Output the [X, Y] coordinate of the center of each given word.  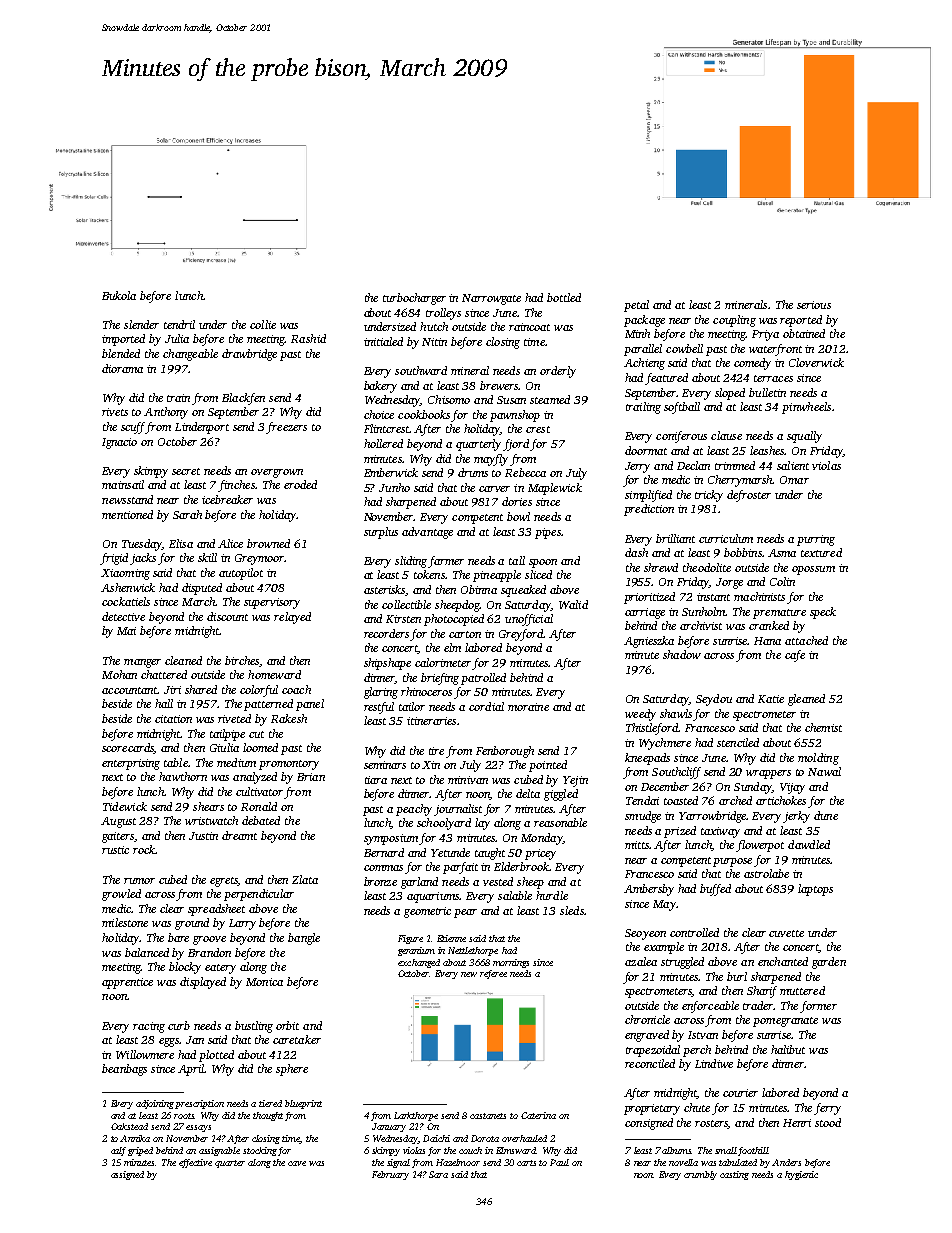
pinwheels [806, 408]
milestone [125, 922]
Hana [767, 641]
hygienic [801, 1175]
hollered [383, 443]
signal [398, 1163]
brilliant [675, 538]
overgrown [277, 473]
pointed [548, 766]
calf [118, 1151]
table [176, 762]
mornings [511, 963]
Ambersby [649, 890]
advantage [427, 533]
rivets [115, 412]
